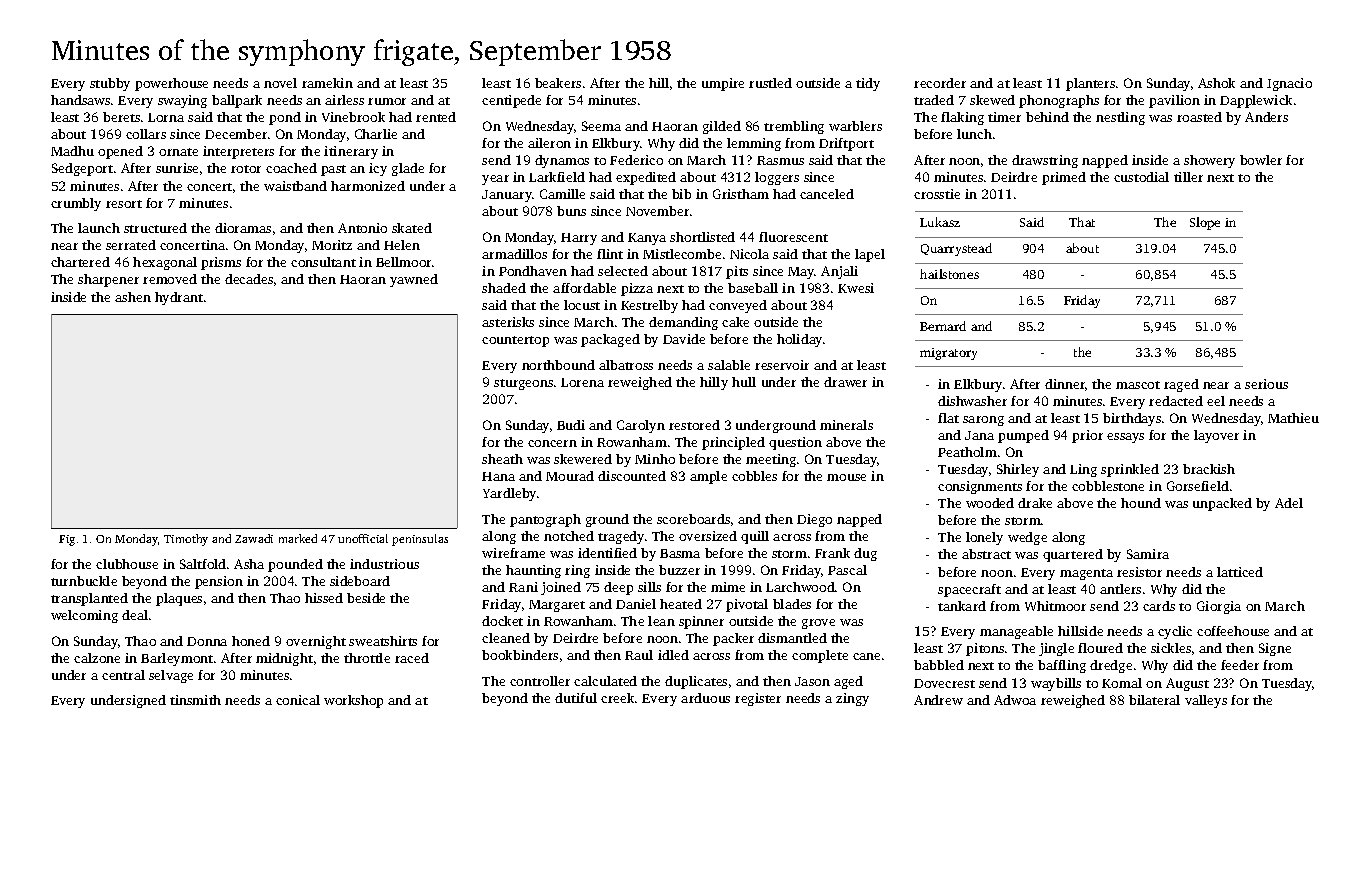 The image size is (1372, 887). I want to click on sprinkled, so click(1130, 470).
